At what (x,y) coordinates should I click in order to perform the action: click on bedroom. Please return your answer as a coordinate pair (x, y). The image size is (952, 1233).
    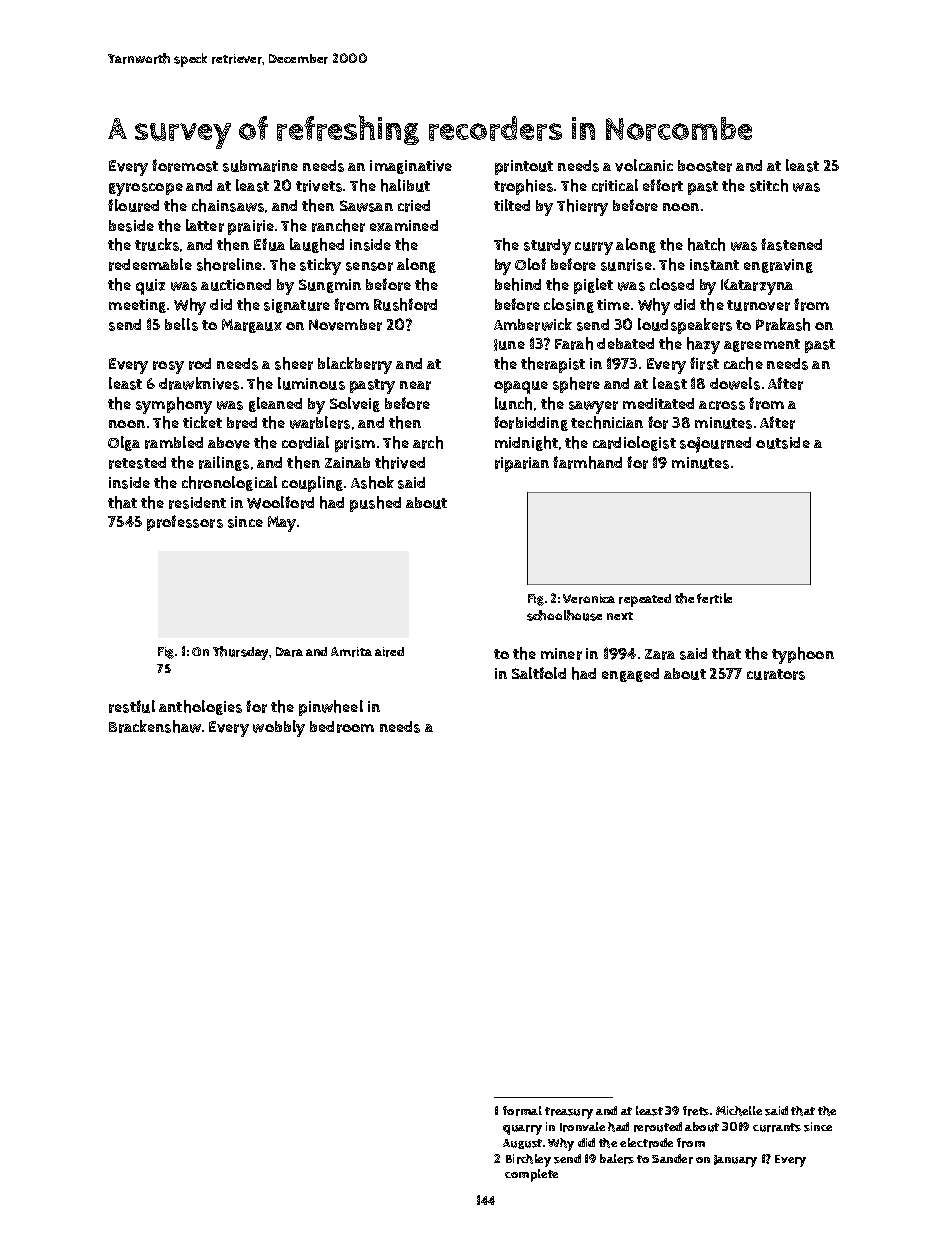
    Looking at the image, I should click on (342, 727).
